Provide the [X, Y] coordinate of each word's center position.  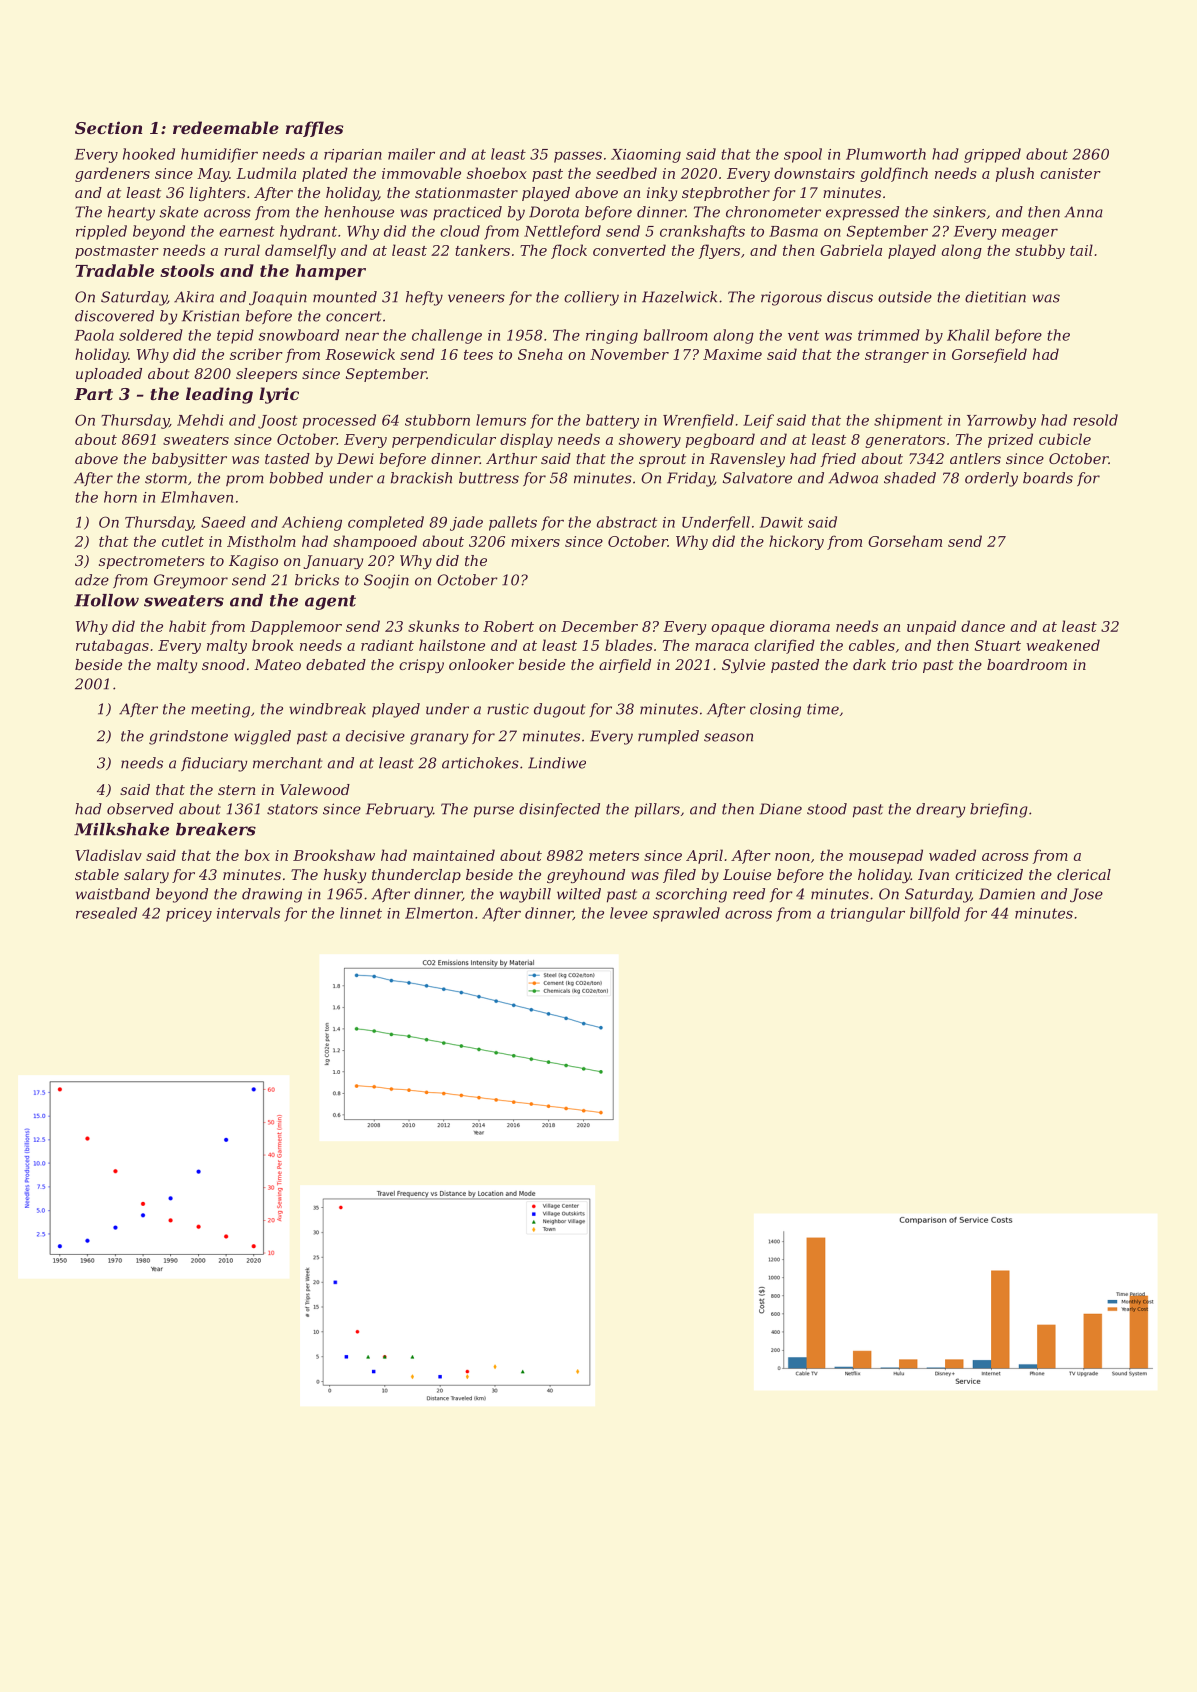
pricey [189, 915]
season [728, 737]
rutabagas [112, 646]
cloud [460, 231]
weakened [1063, 645]
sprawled [686, 914]
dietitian [995, 297]
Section [108, 127]
